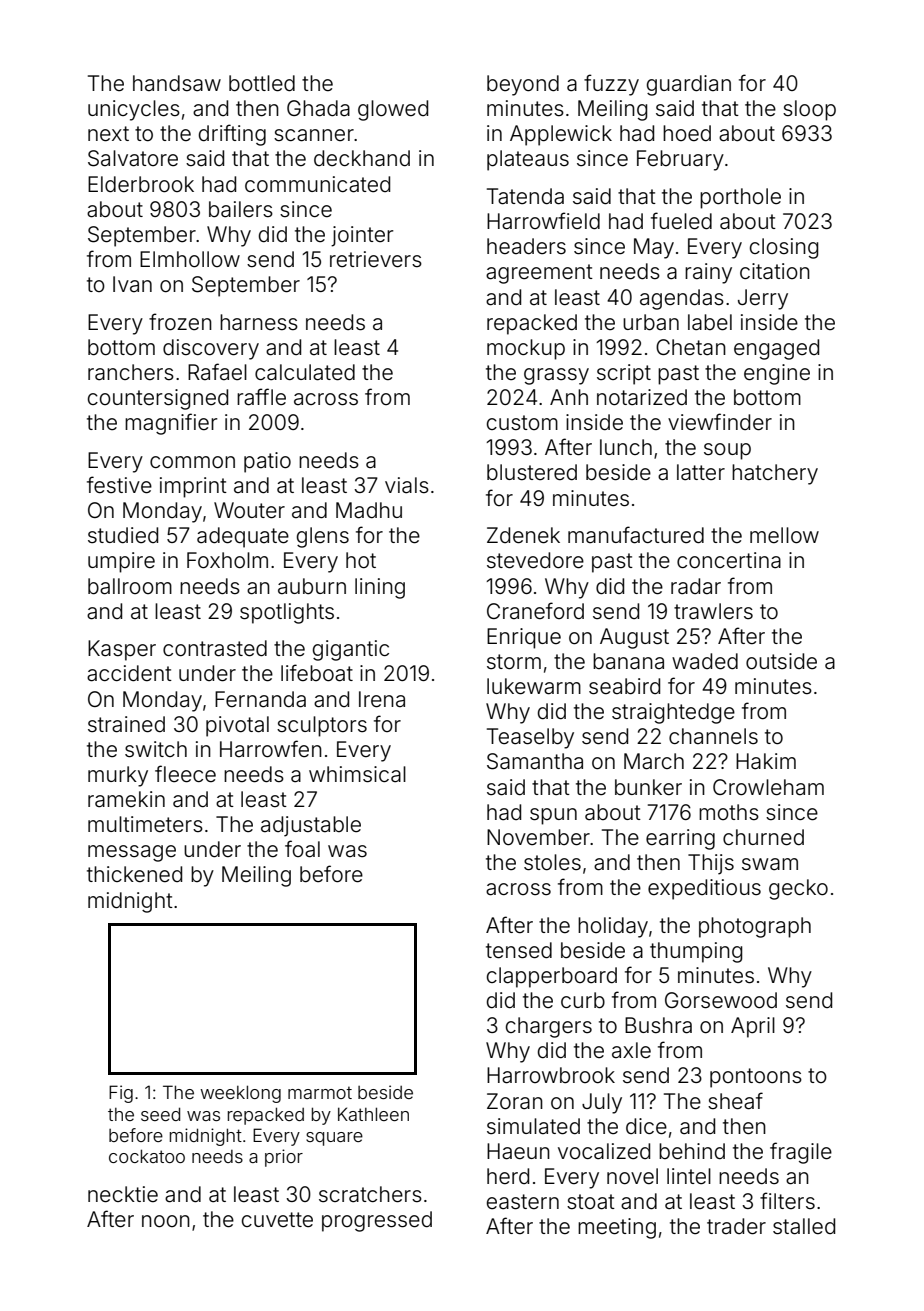  I want to click on pivotal, so click(237, 726).
